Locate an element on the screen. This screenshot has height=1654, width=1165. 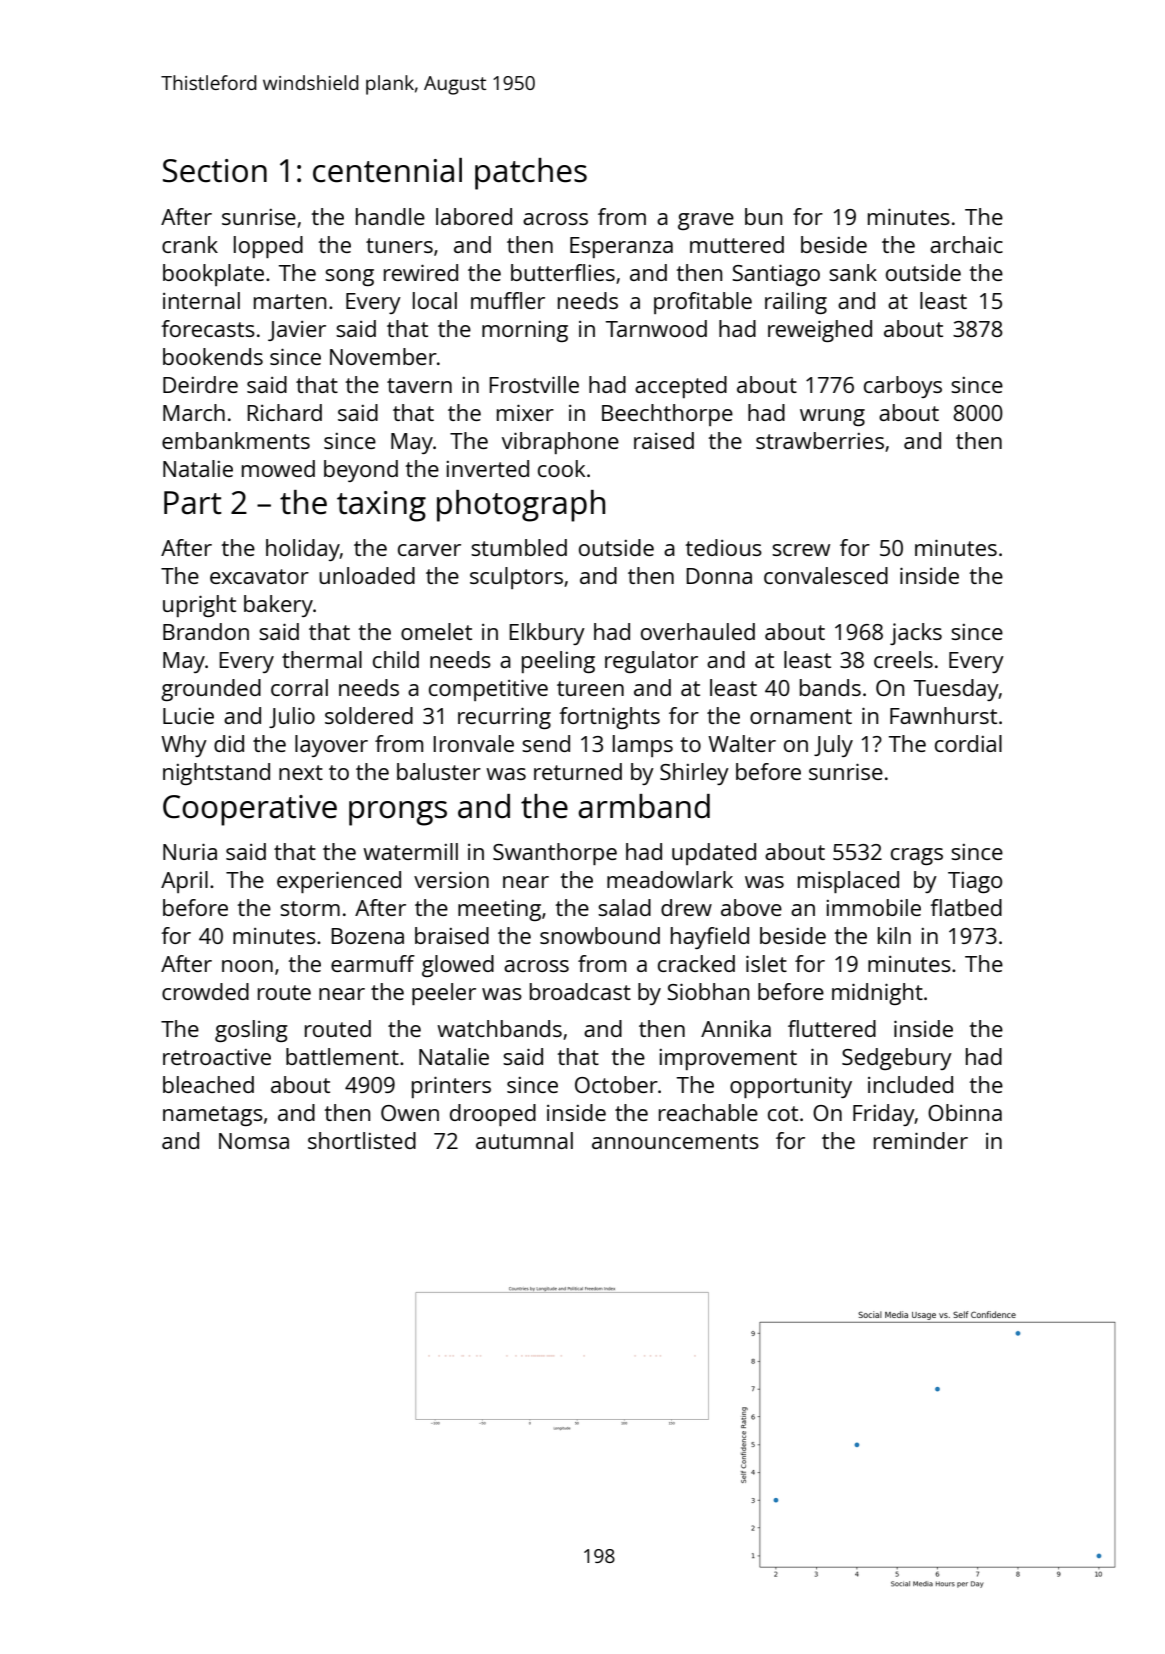
fortnights is located at coordinates (609, 718).
